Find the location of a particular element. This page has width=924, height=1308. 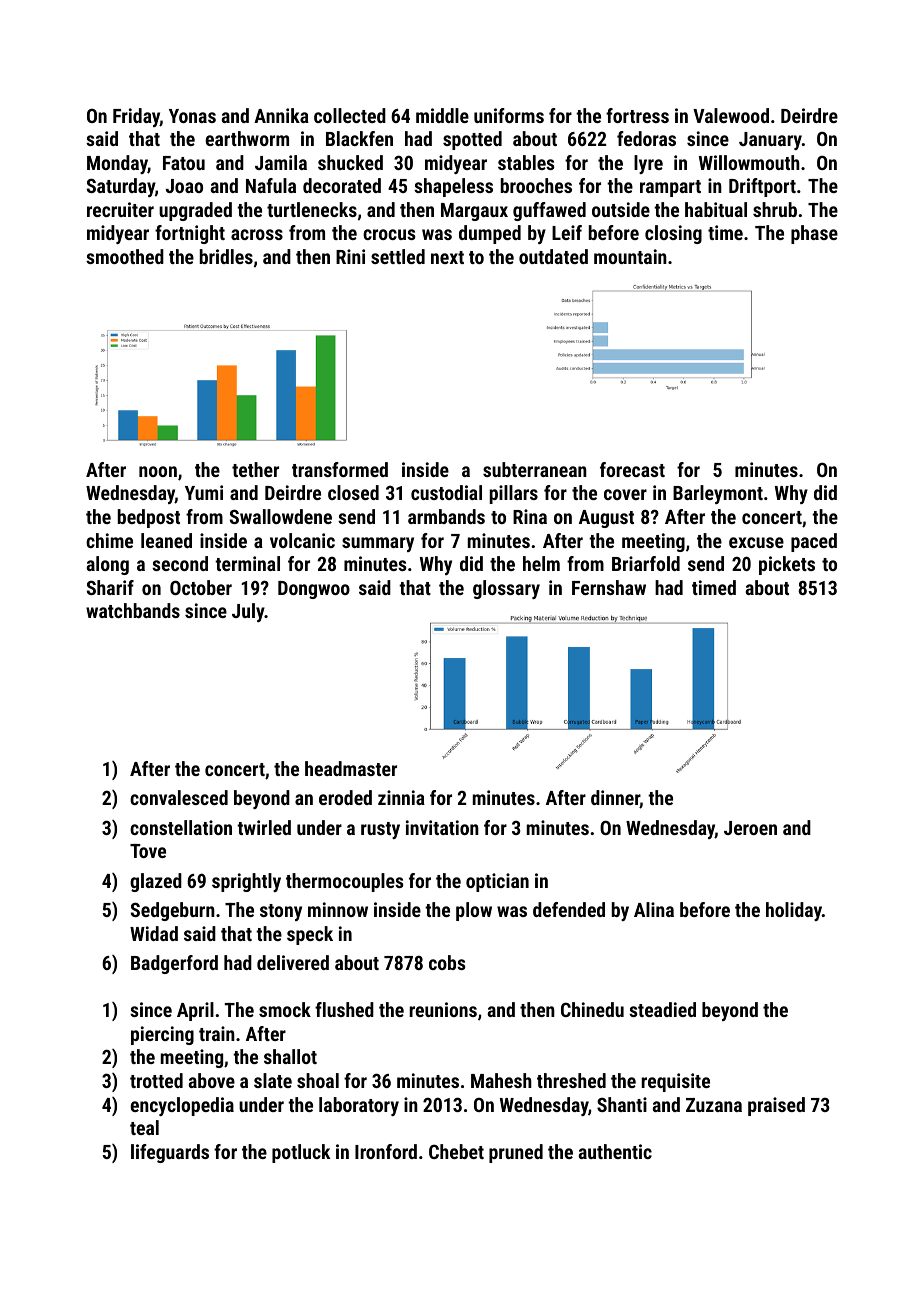

zinnia is located at coordinates (401, 797).
